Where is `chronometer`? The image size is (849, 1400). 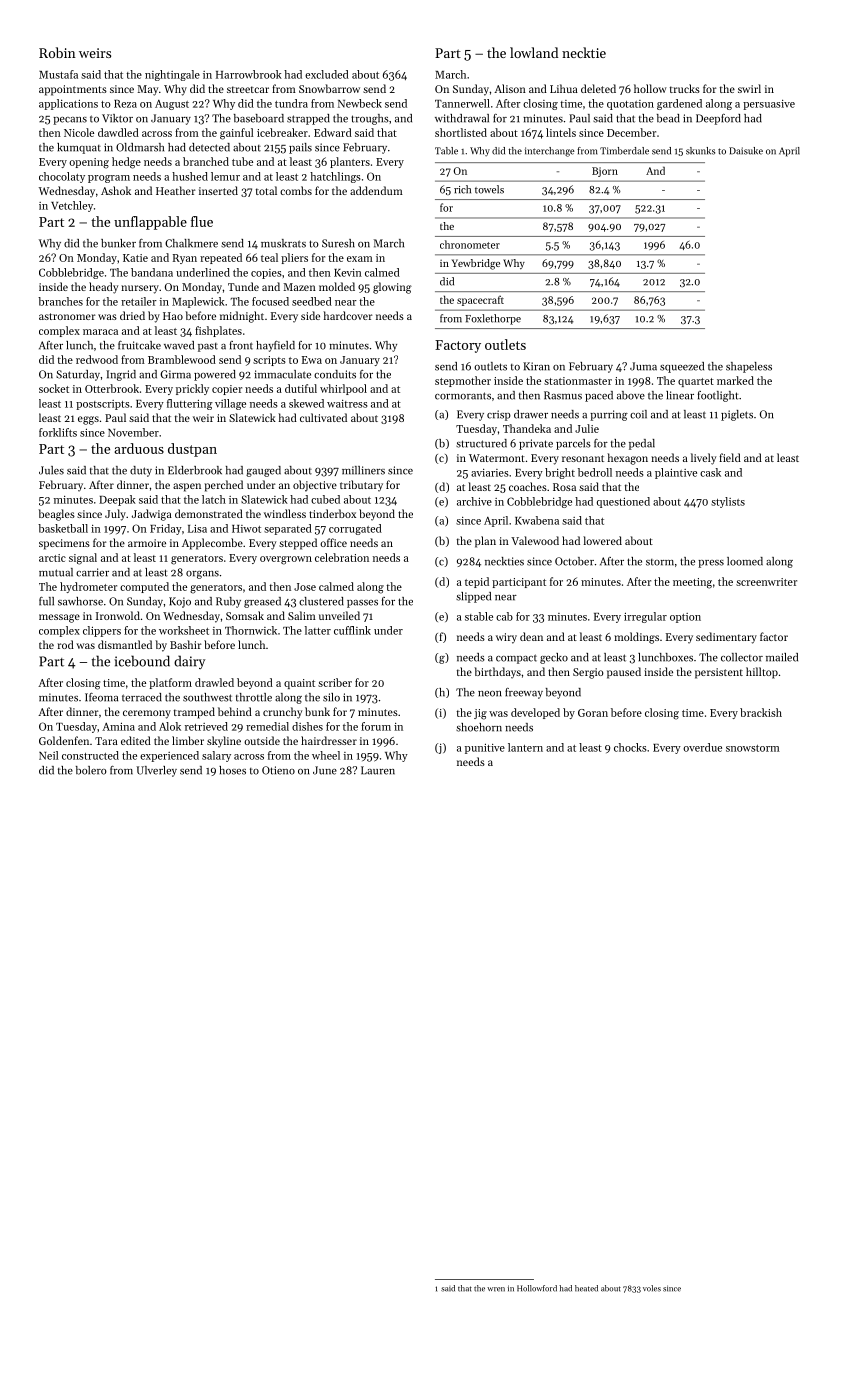
chronometer is located at coordinates (470, 244).
